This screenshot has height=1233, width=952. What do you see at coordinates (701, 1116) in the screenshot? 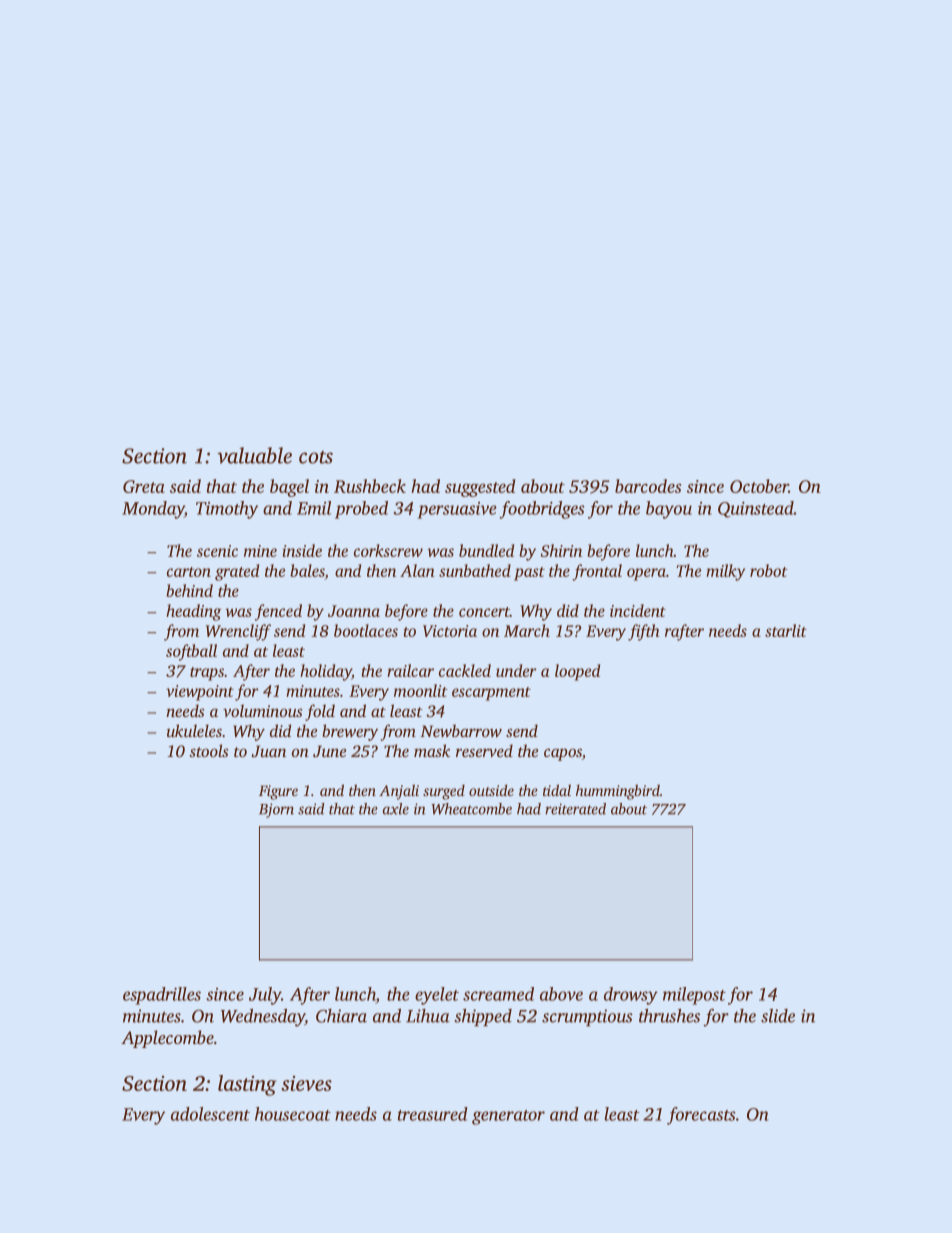
I see `forecasts` at bounding box center [701, 1116].
